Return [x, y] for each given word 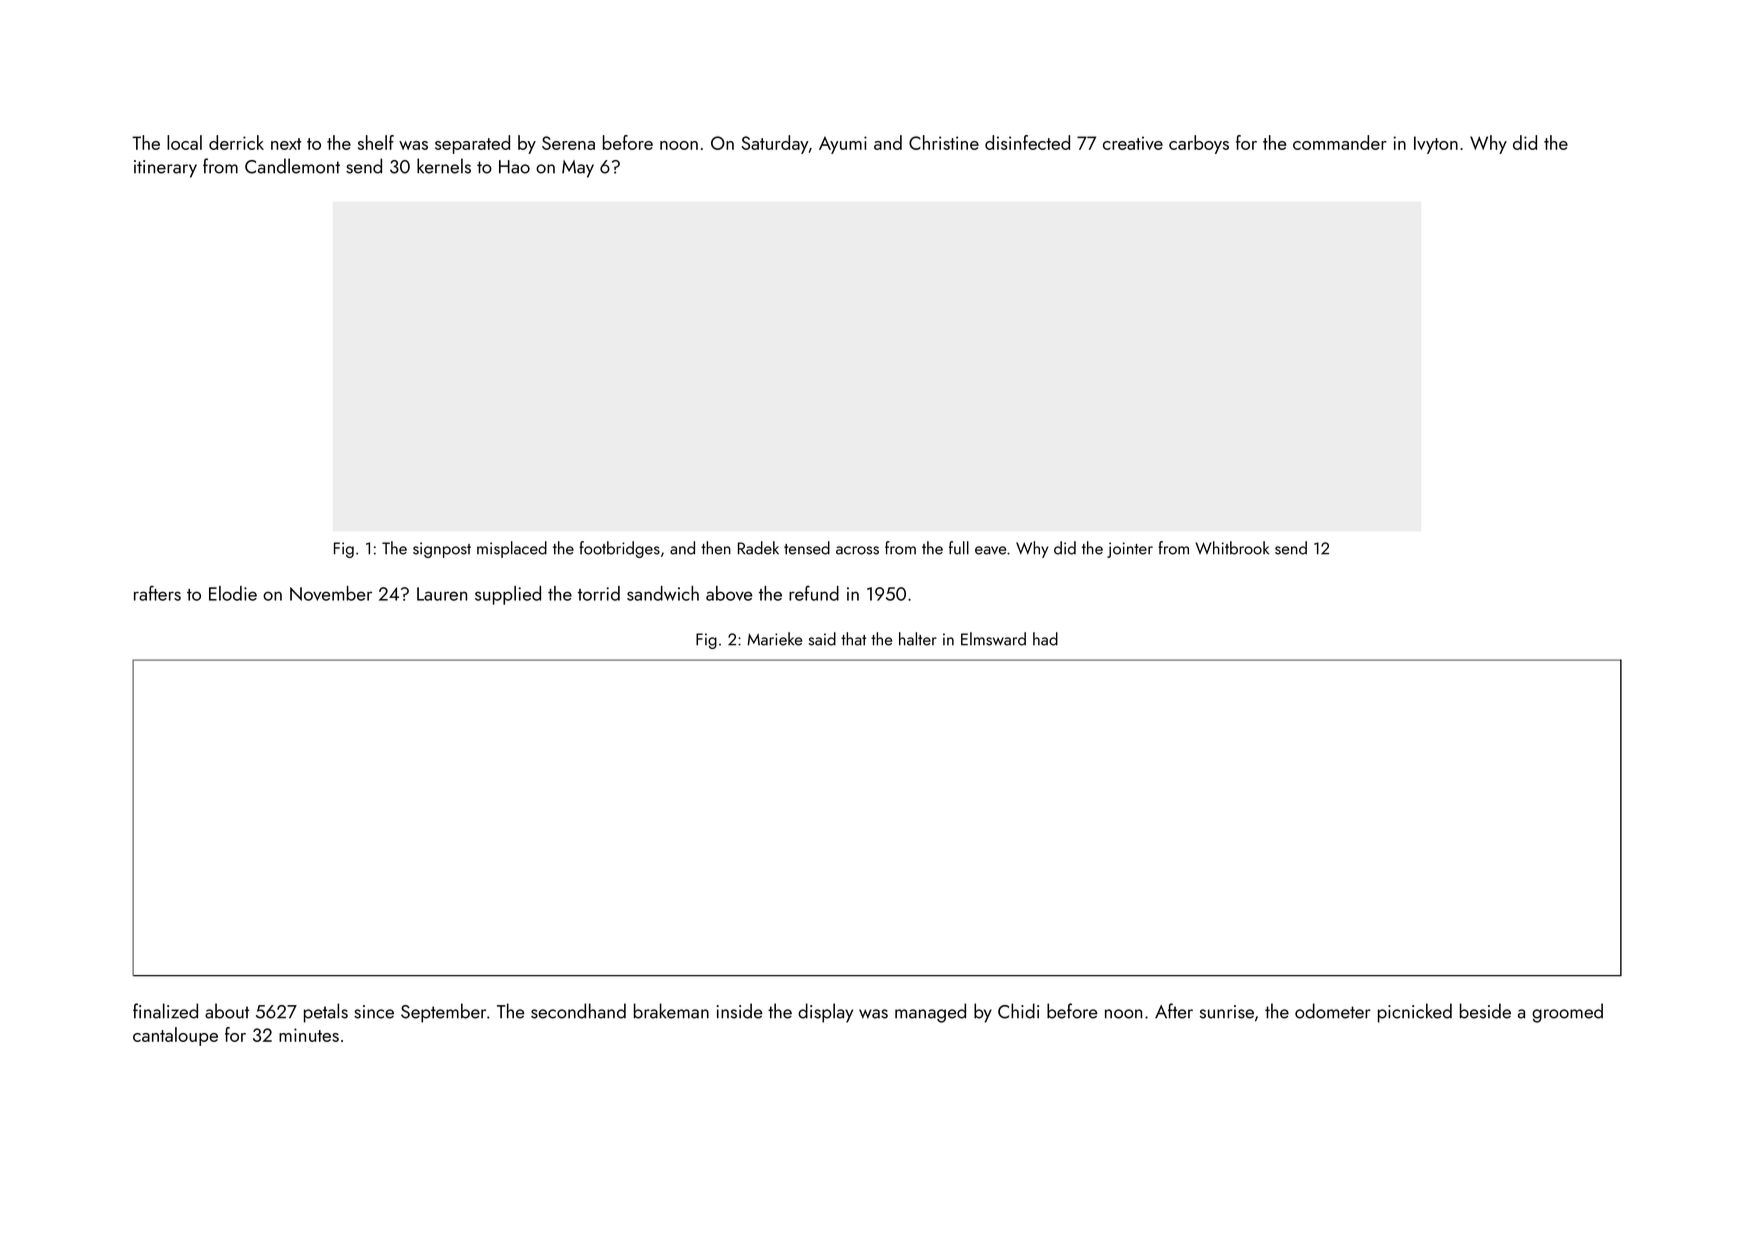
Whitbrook [1232, 548]
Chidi [1018, 1011]
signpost [442, 550]
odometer [1333, 1011]
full [959, 548]
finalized [165, 1011]
